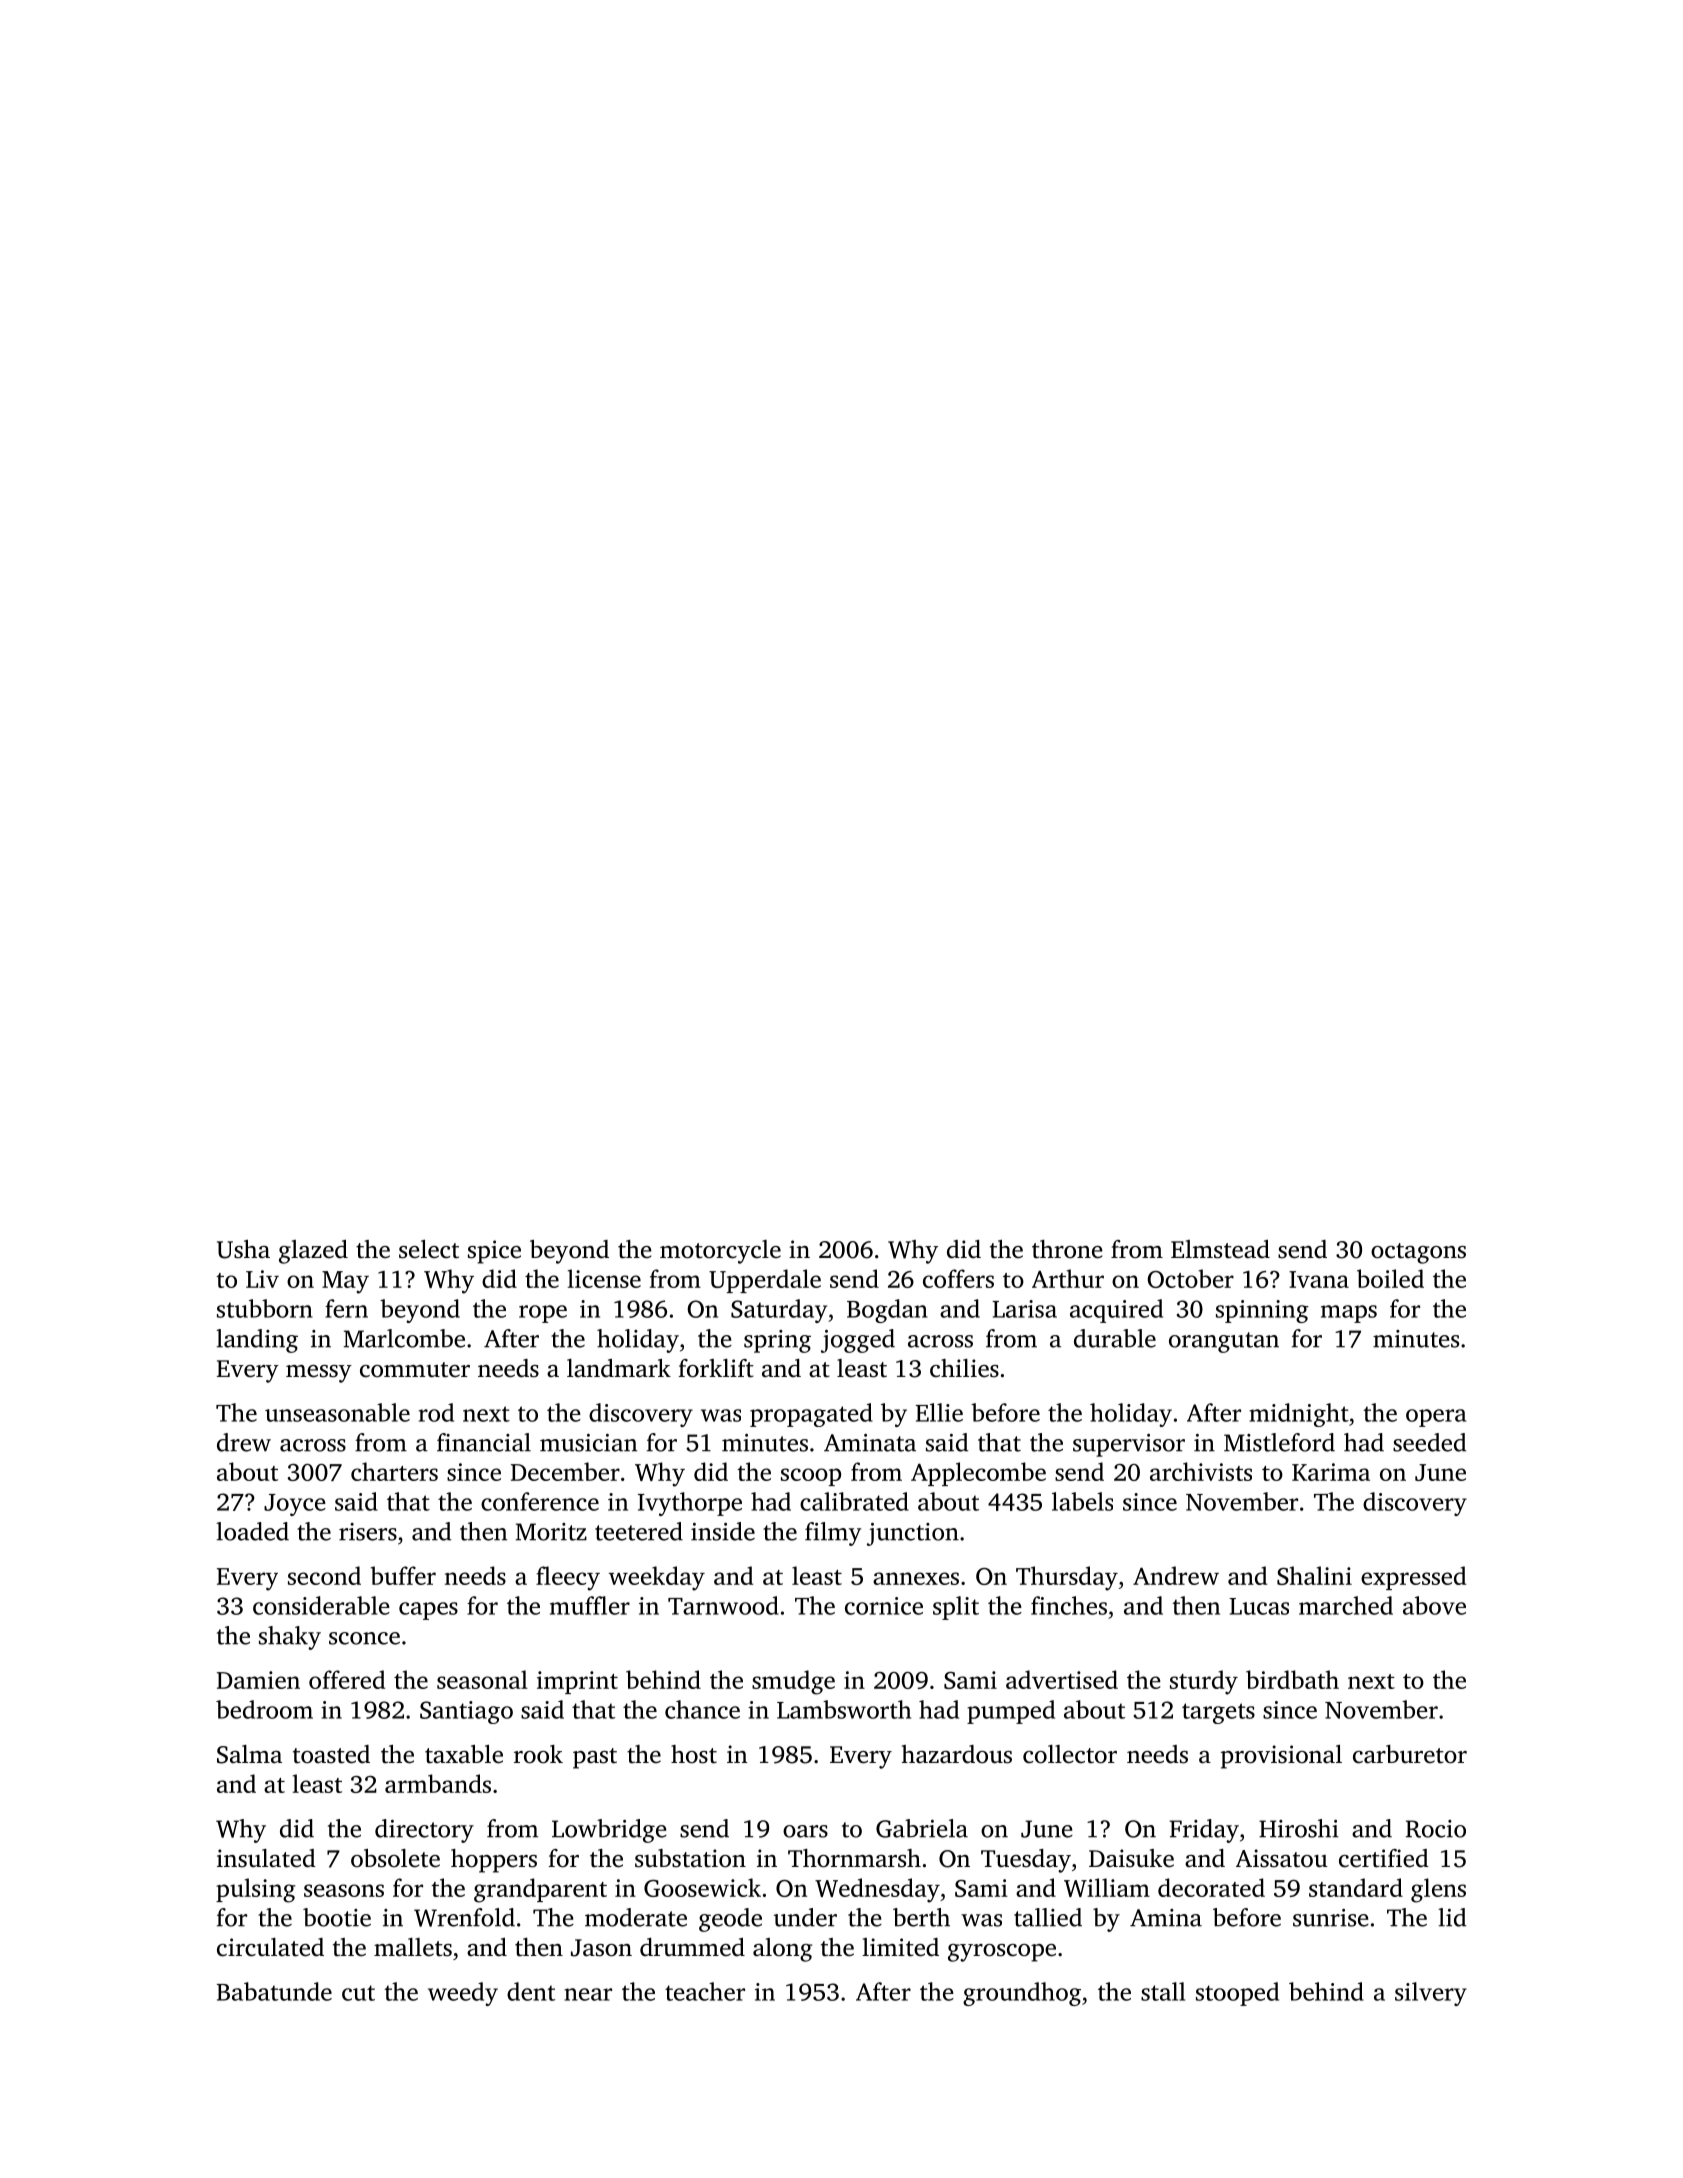  Describe the element at coordinates (939, 1412) in the screenshot. I see `Ellie` at that location.
